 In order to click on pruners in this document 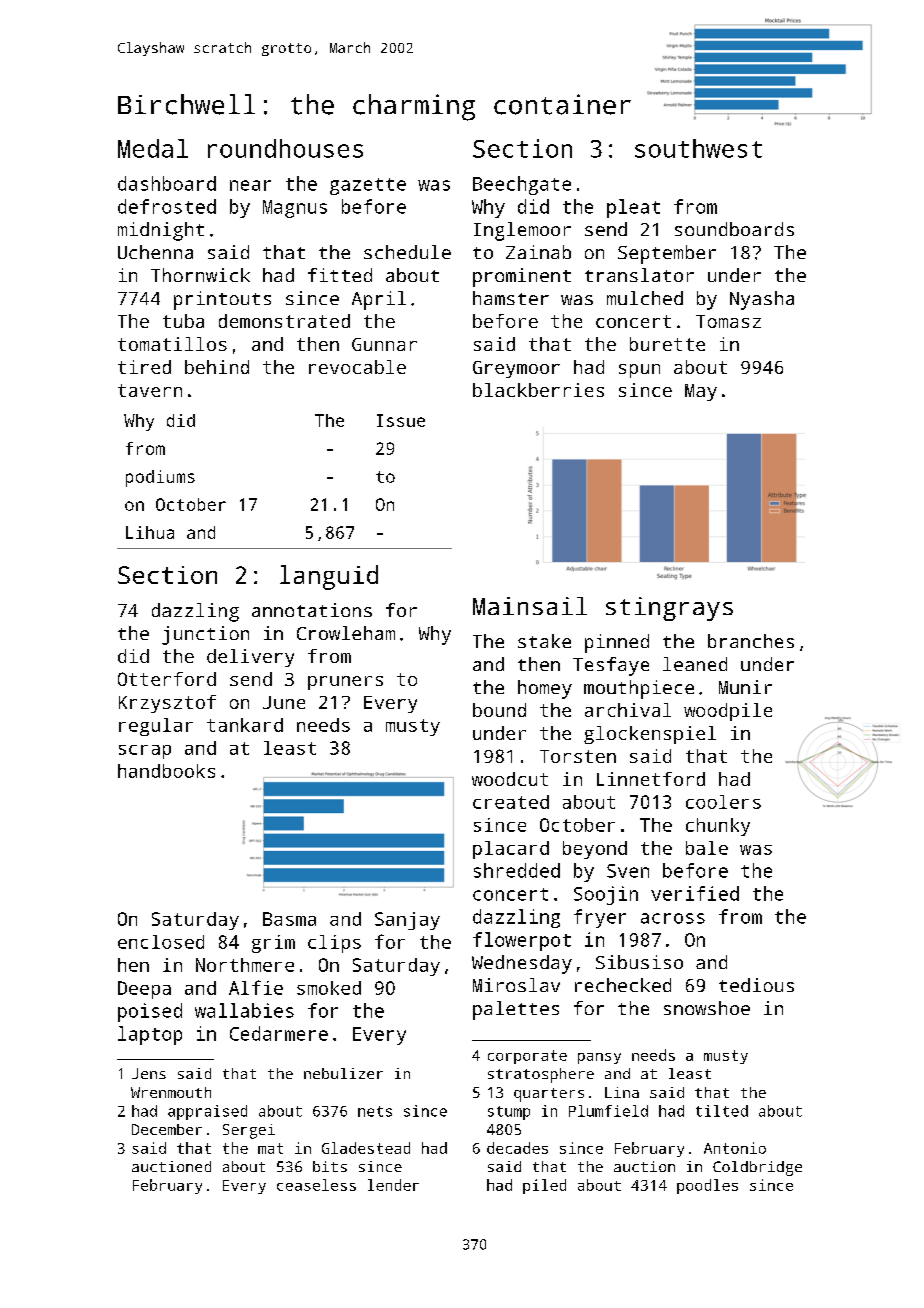, I will do `click(345, 683)`.
